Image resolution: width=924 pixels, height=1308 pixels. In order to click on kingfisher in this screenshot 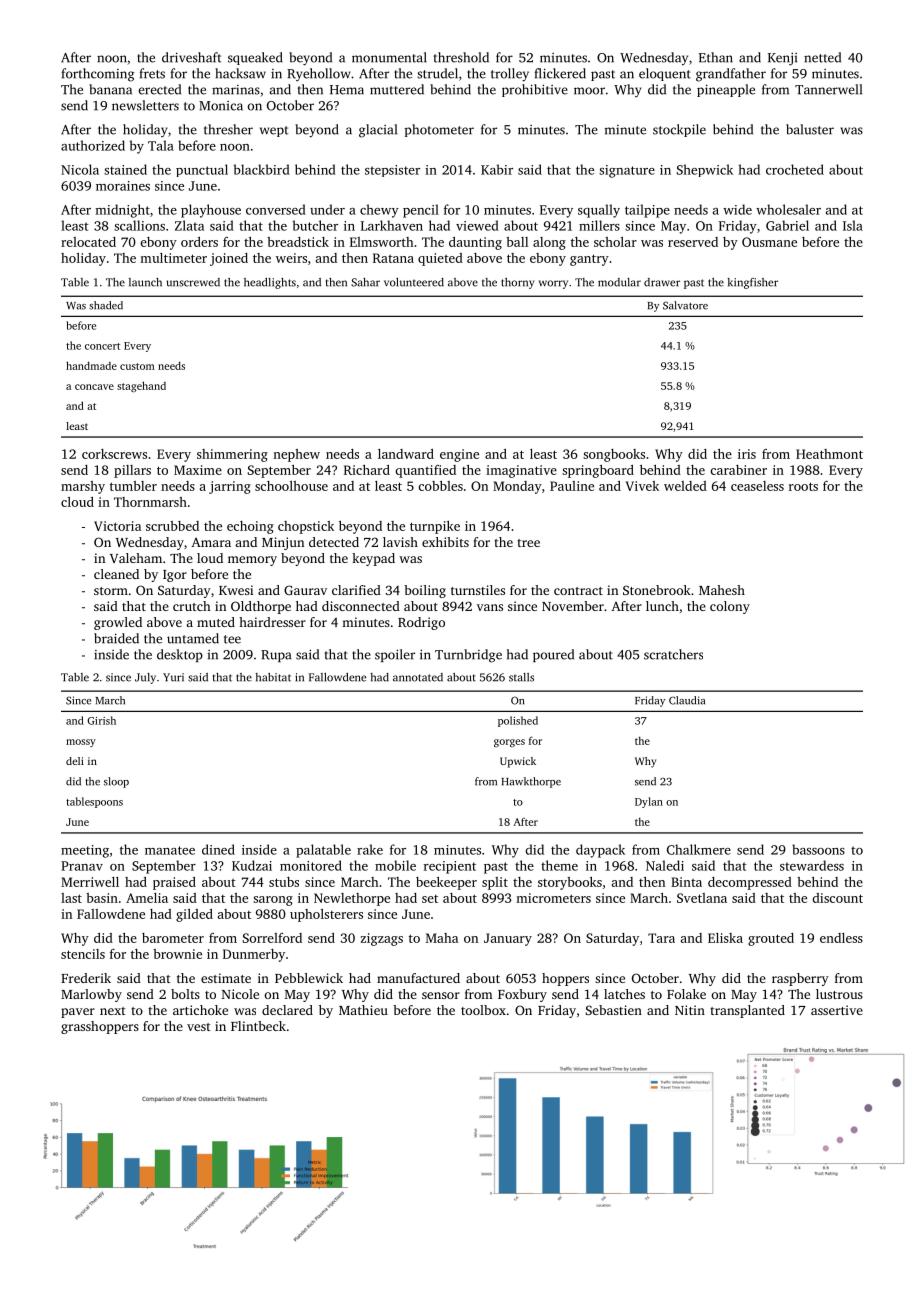, I will do `click(752, 283)`.
